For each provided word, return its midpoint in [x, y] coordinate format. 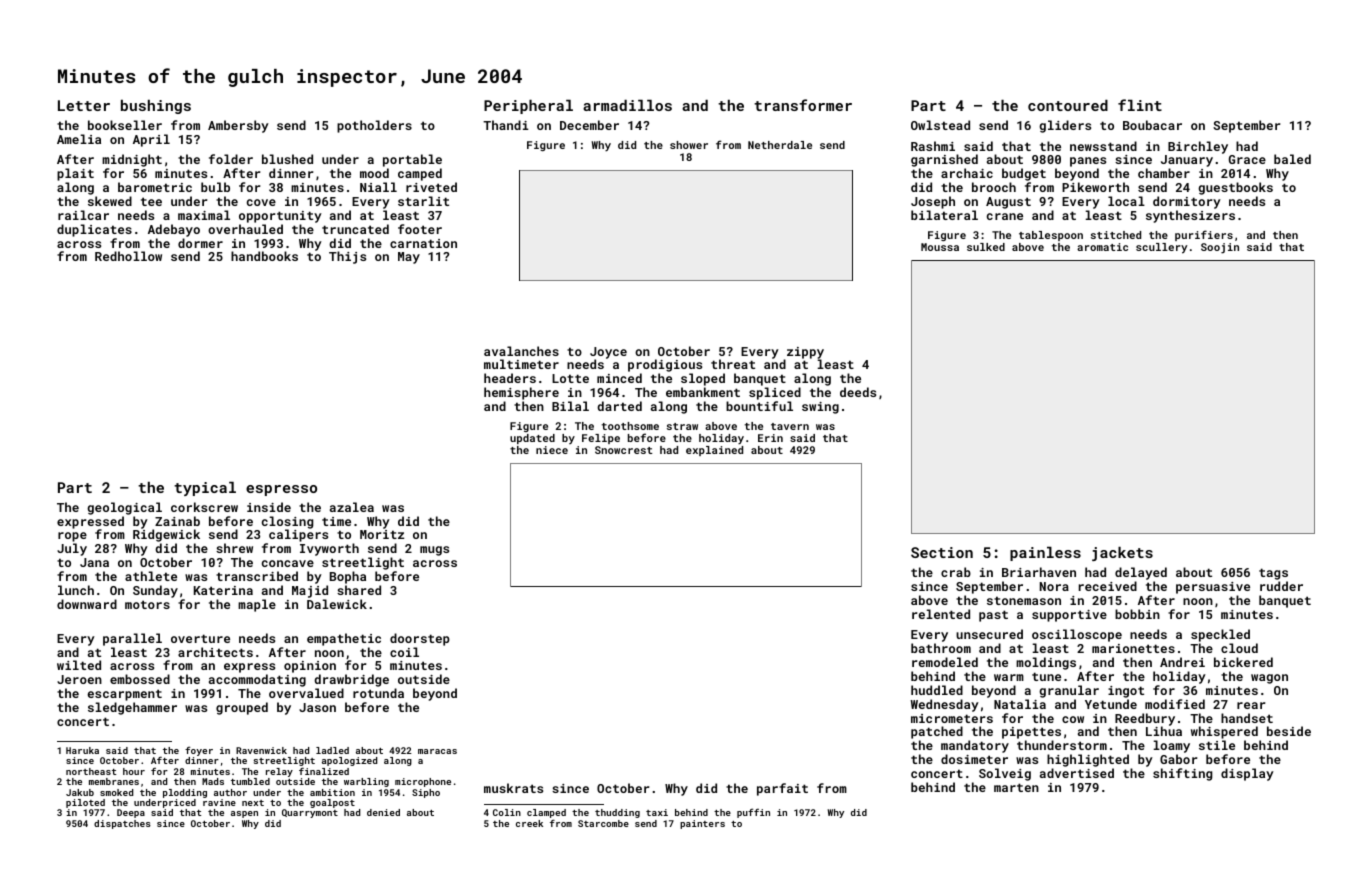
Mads [213, 781]
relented [941, 614]
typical [205, 489]
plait [75, 174]
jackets [1122, 554]
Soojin [1220, 248]
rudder [1281, 586]
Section [942, 552]
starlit [423, 201]
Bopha [348, 577]
